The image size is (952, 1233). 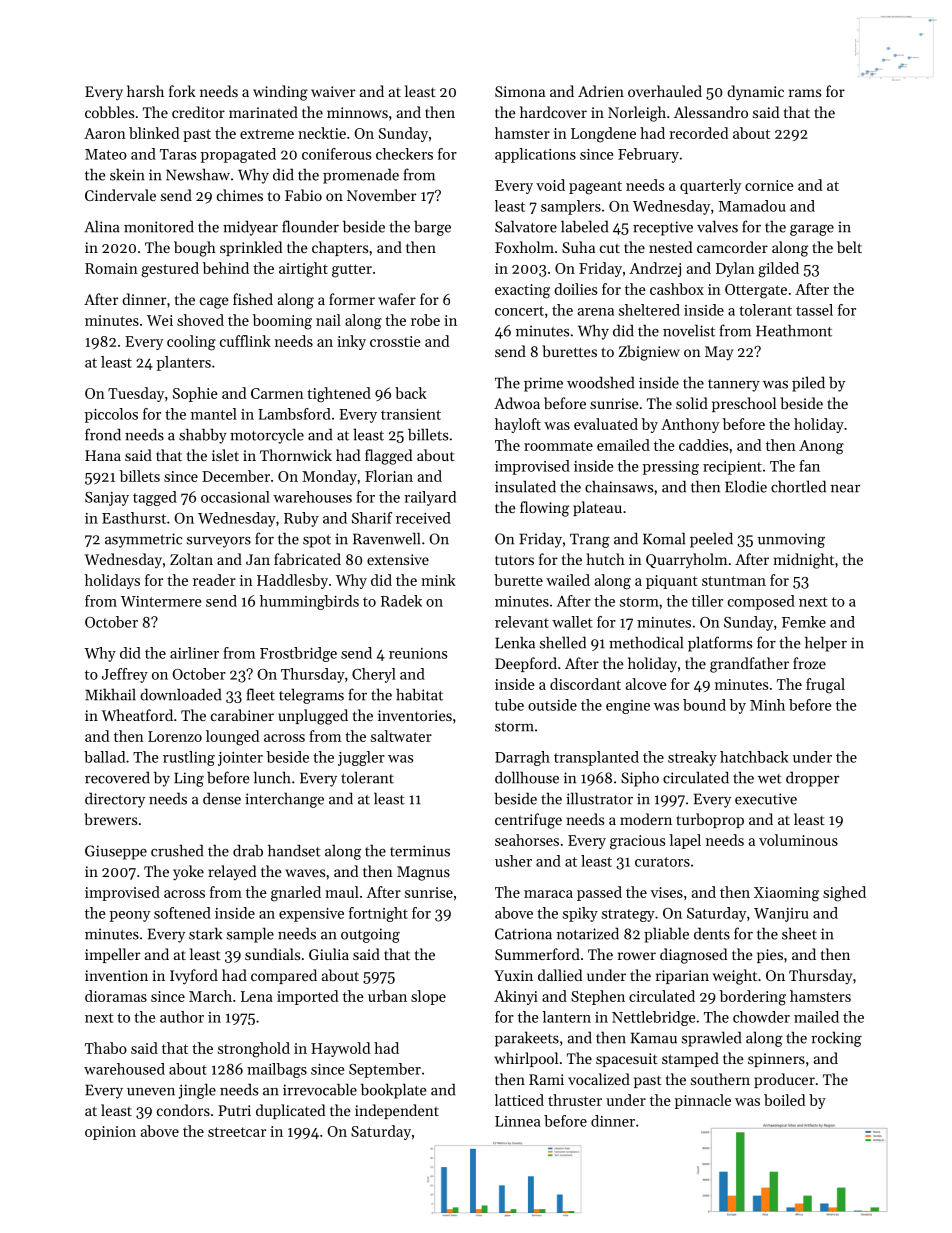 I want to click on lunch, so click(x=272, y=777).
